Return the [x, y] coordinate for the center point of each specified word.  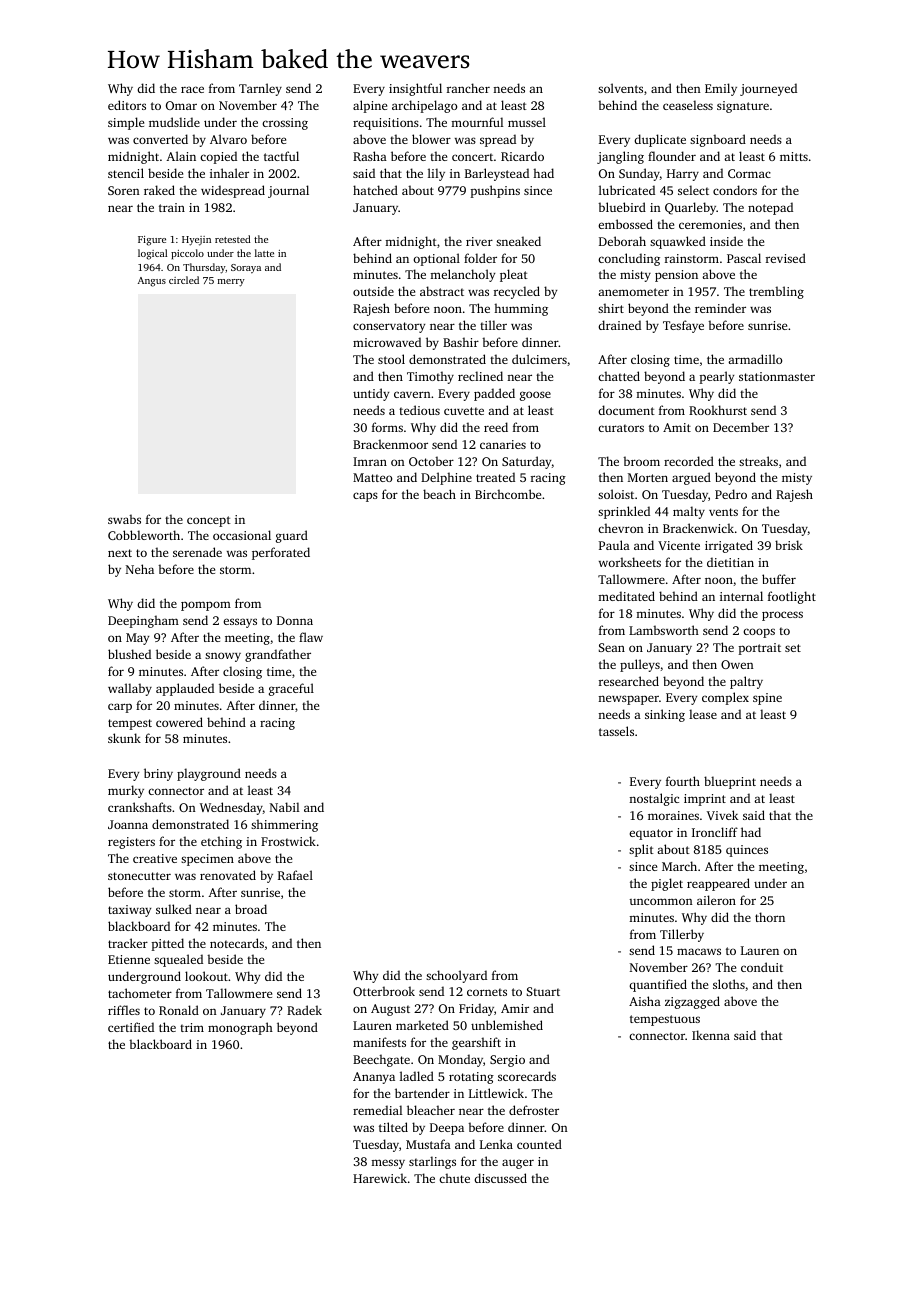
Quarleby [691, 208]
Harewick [380, 1178]
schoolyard [456, 976]
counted [539, 1144]
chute [454, 1178]
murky [126, 791]
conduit [762, 967]
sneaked [518, 241]
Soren [124, 190]
